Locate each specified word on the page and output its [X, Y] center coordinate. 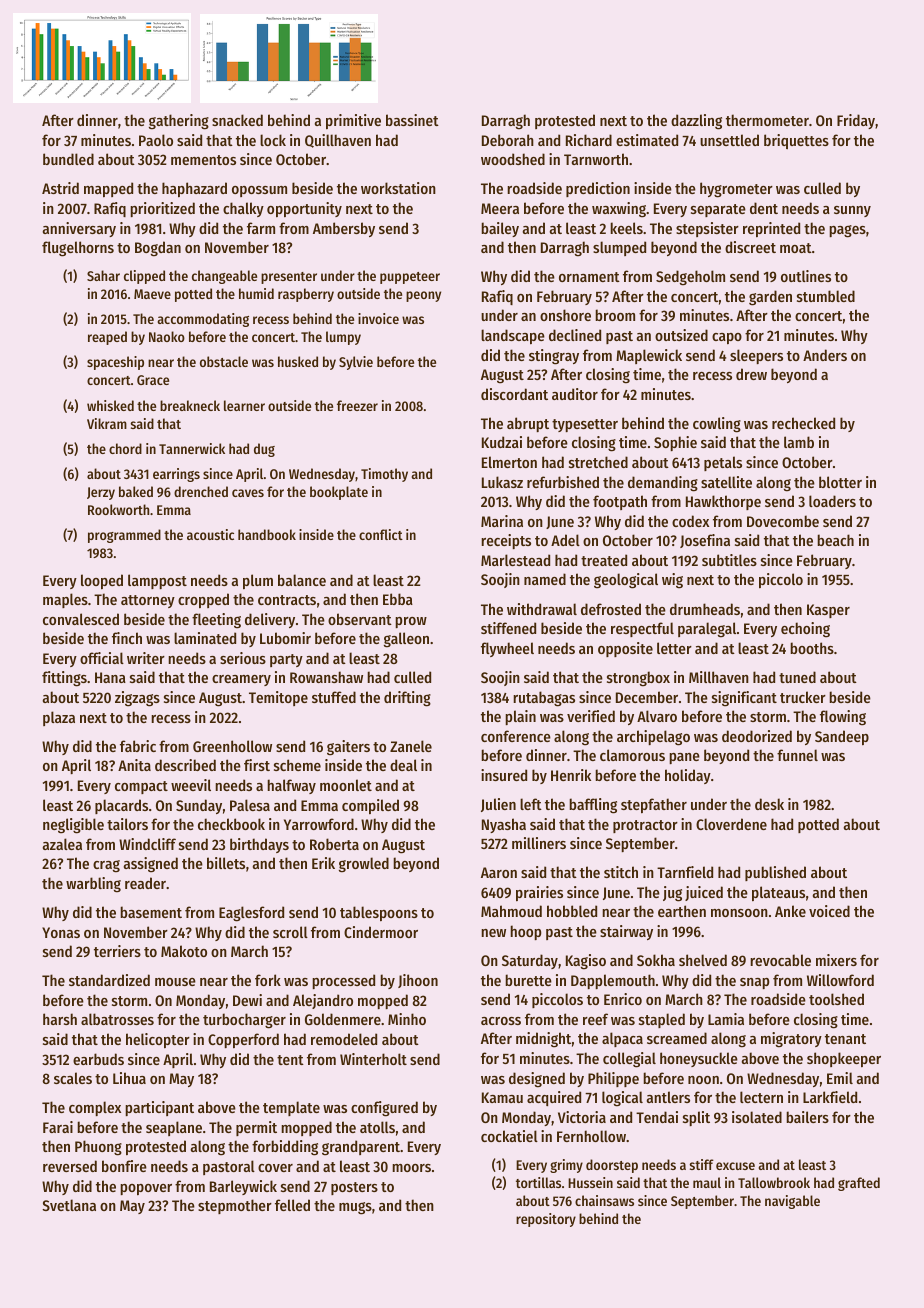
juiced [704, 893]
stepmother [235, 1206]
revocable [780, 960]
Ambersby [344, 229]
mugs [355, 1208]
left [531, 804]
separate [718, 210]
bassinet [412, 120]
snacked [237, 120]
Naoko [167, 336]
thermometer [767, 120]
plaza [59, 718]
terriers [117, 951]
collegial [629, 1060]
